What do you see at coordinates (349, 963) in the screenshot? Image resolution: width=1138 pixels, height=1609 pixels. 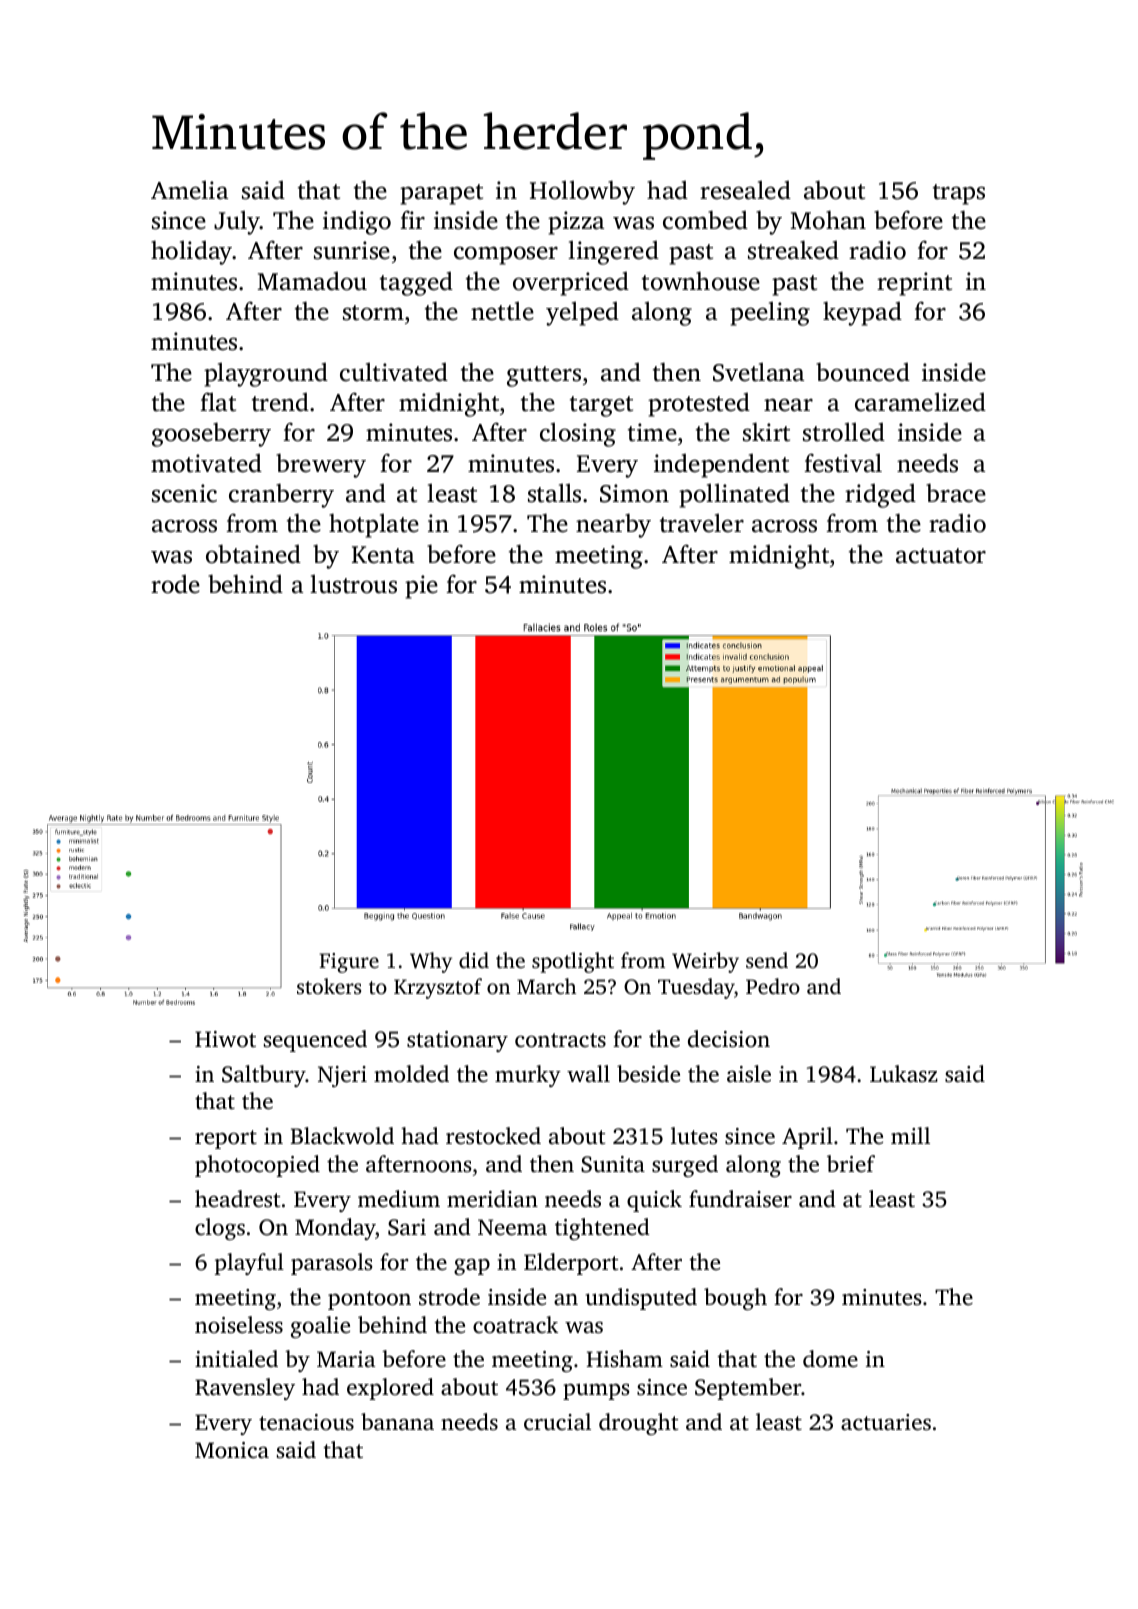 I see `Figure` at bounding box center [349, 963].
